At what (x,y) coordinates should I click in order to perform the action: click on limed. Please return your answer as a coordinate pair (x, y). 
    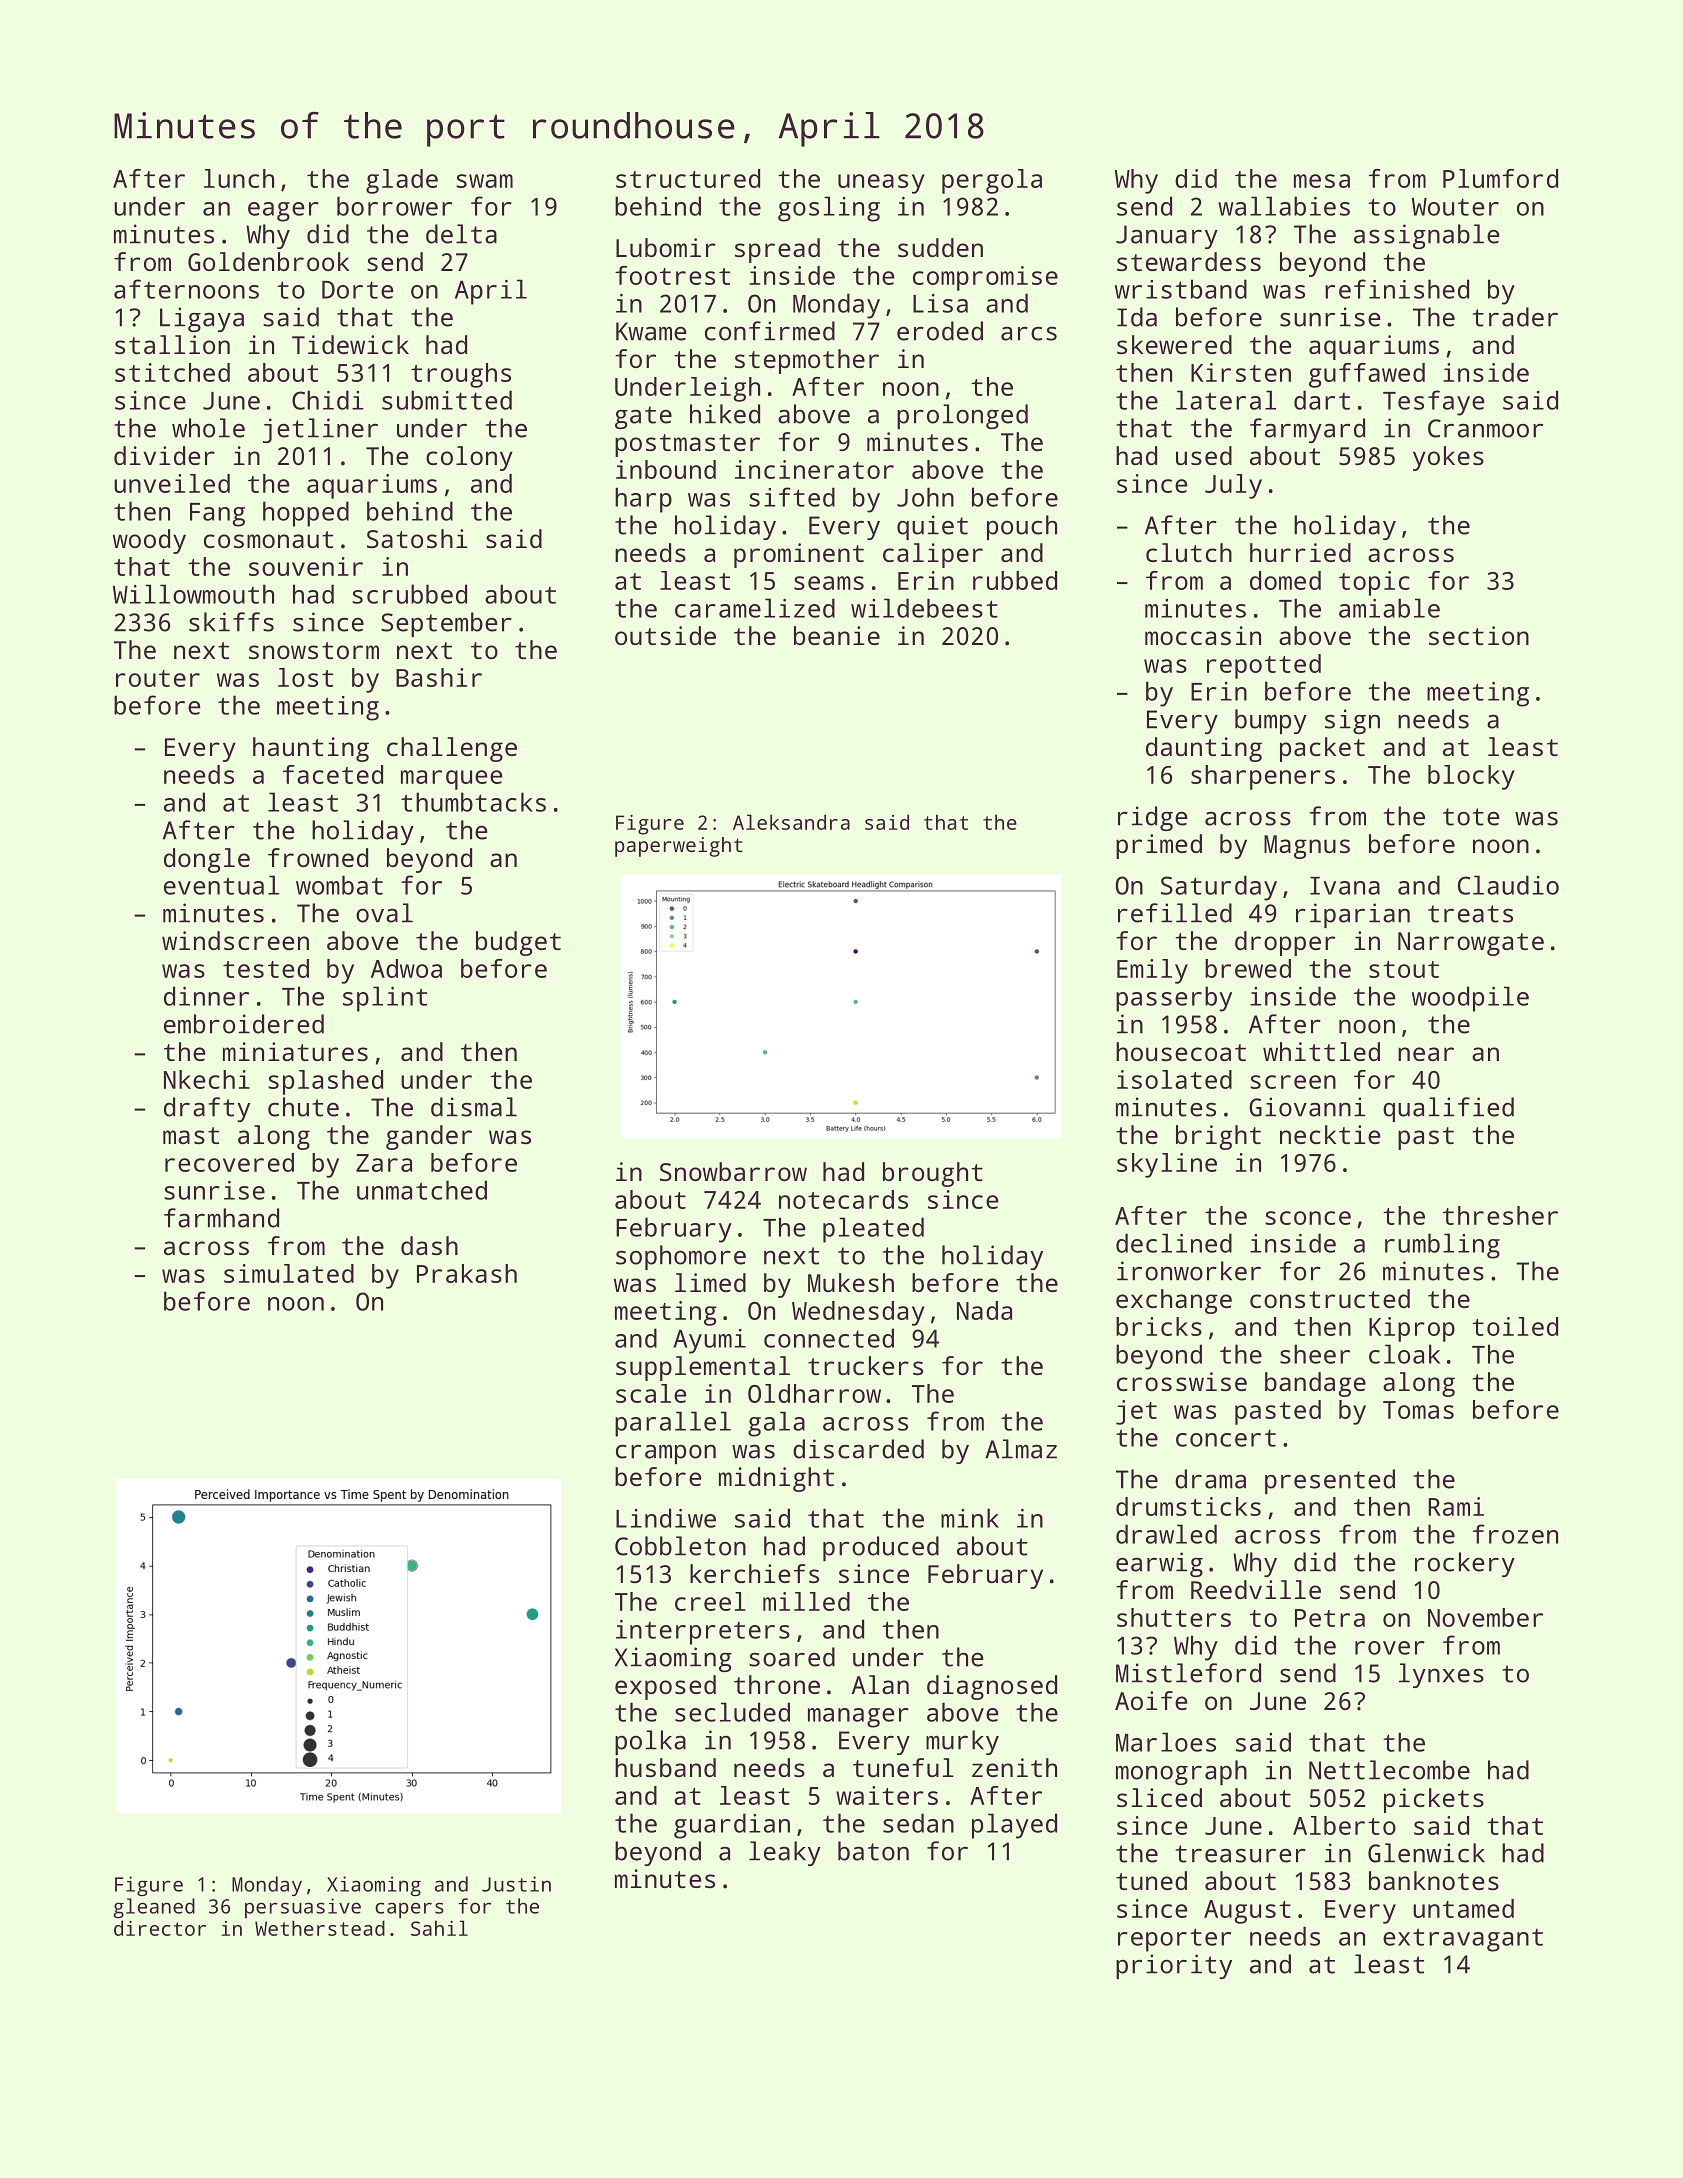
    Looking at the image, I should click on (710, 1282).
